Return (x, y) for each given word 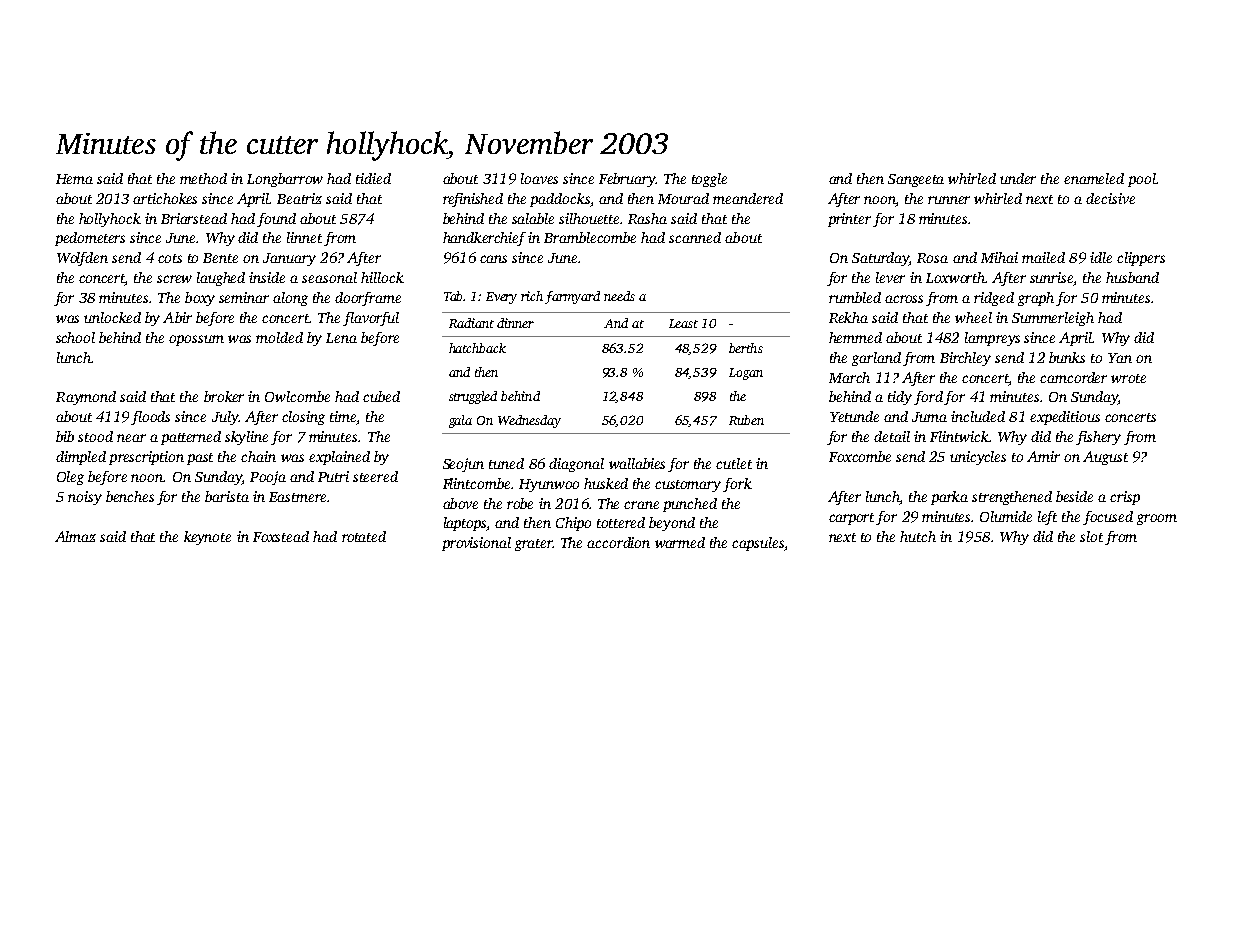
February (627, 180)
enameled (1094, 178)
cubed (381, 396)
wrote (1128, 378)
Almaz (75, 536)
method (203, 178)
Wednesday (529, 421)
